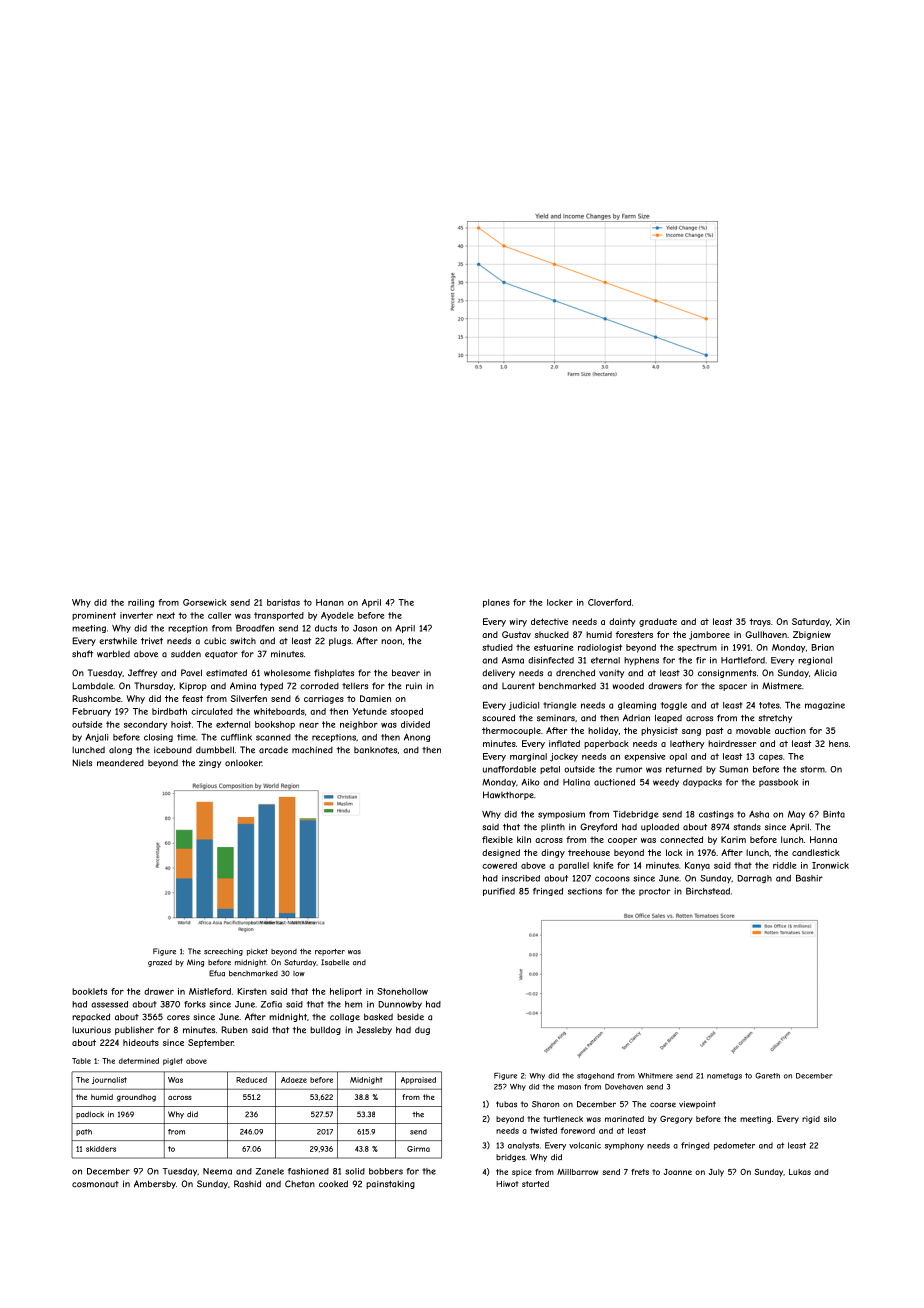 The image size is (924, 1308). What do you see at coordinates (507, 1184) in the page?
I see `Hiwot` at bounding box center [507, 1184].
